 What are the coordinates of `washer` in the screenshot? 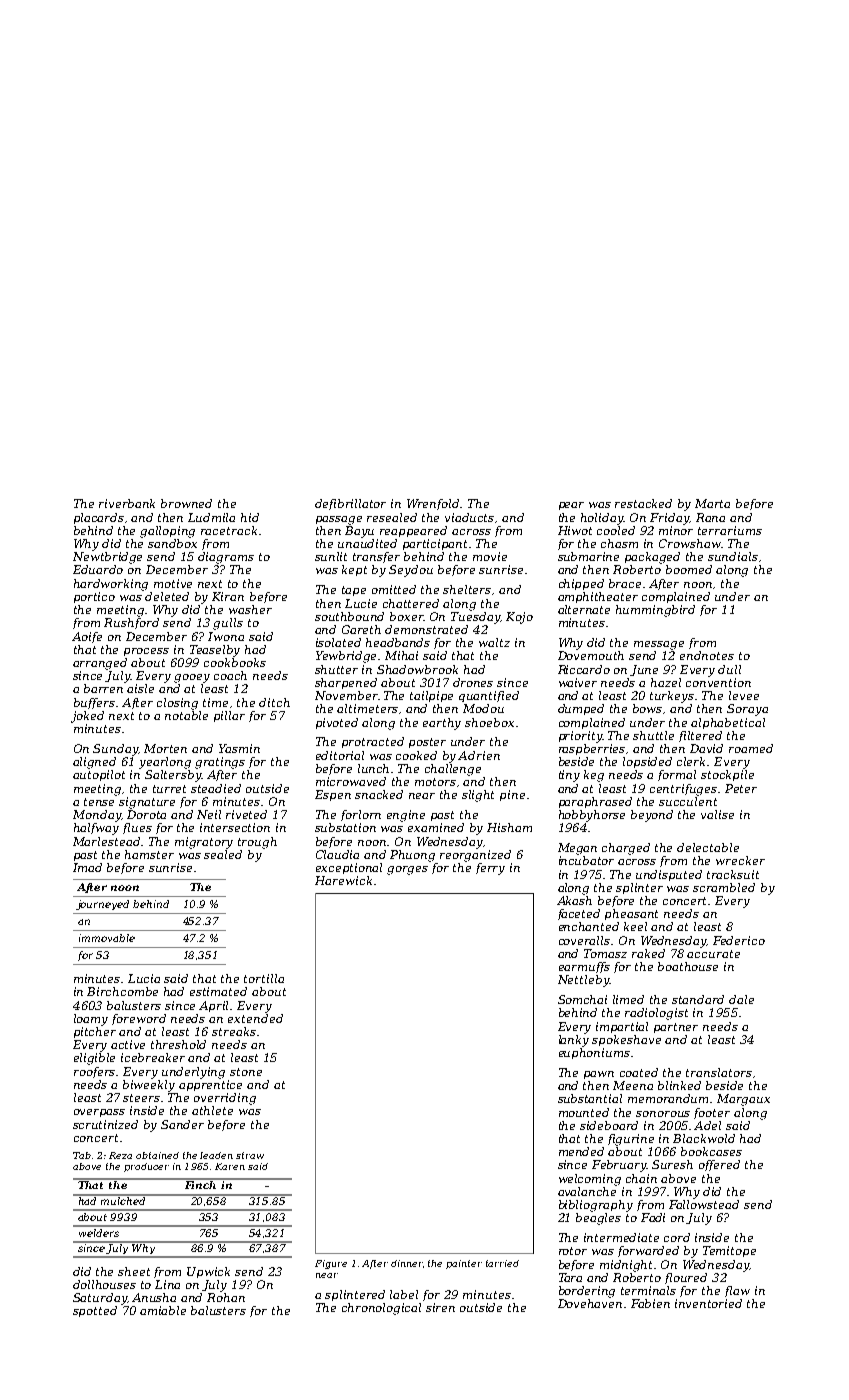 It's located at (250, 609).
